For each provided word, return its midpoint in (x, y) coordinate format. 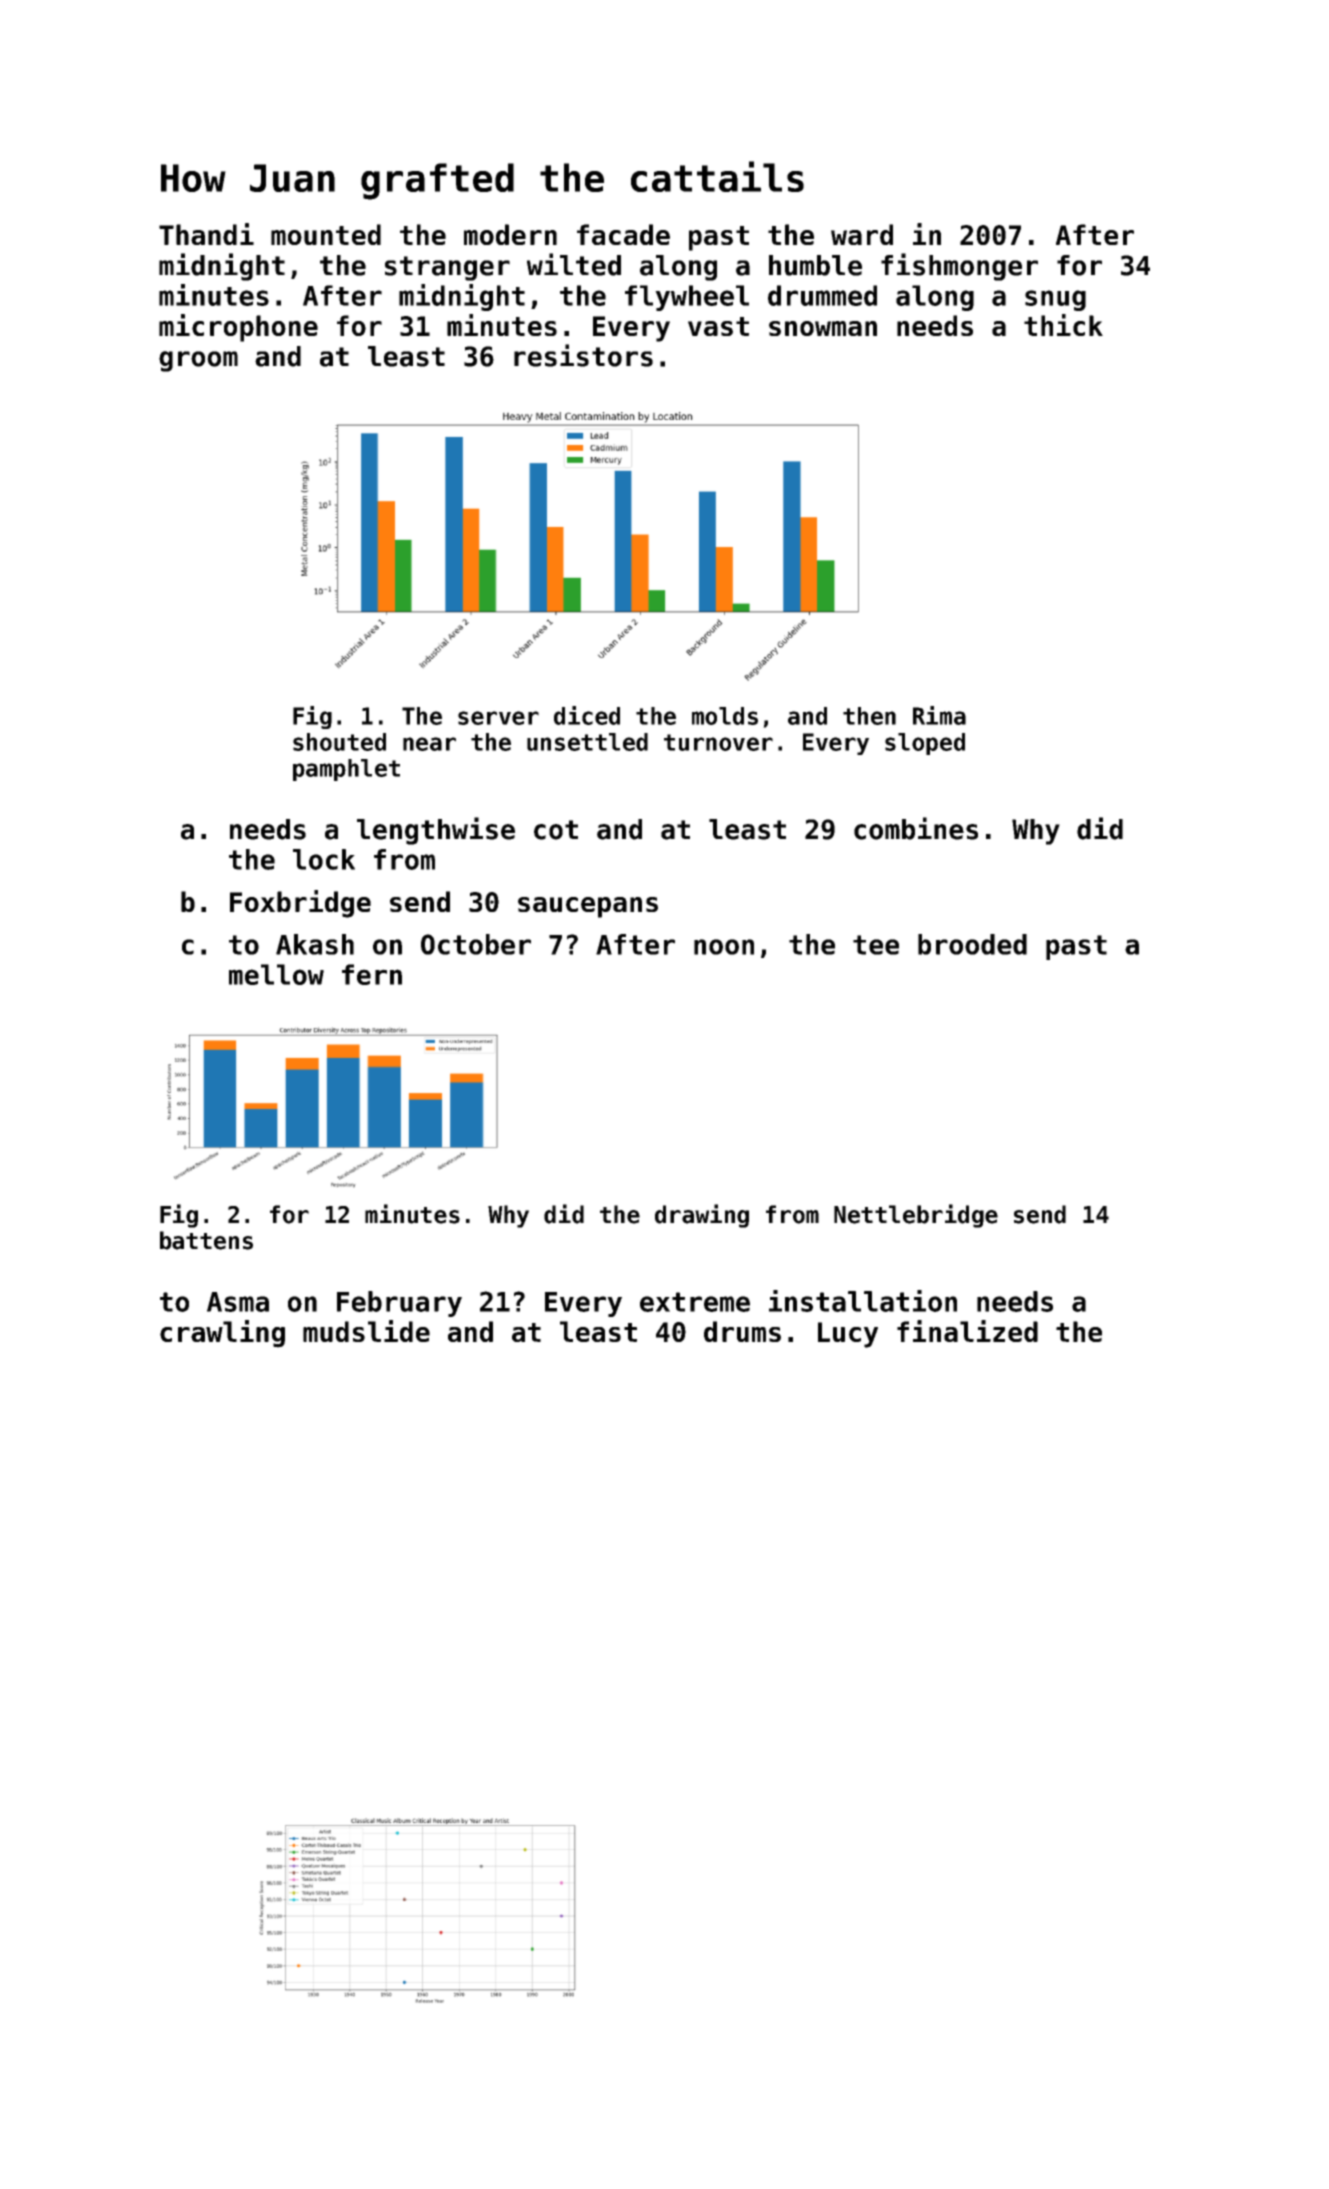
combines (916, 828)
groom (198, 361)
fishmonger (959, 267)
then (869, 716)
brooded (972, 944)
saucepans (588, 907)
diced (587, 715)
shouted (339, 742)
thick (1063, 325)
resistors (583, 355)
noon (724, 947)
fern (372, 974)
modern (510, 234)
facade (623, 234)
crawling (222, 1334)
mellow (276, 974)
